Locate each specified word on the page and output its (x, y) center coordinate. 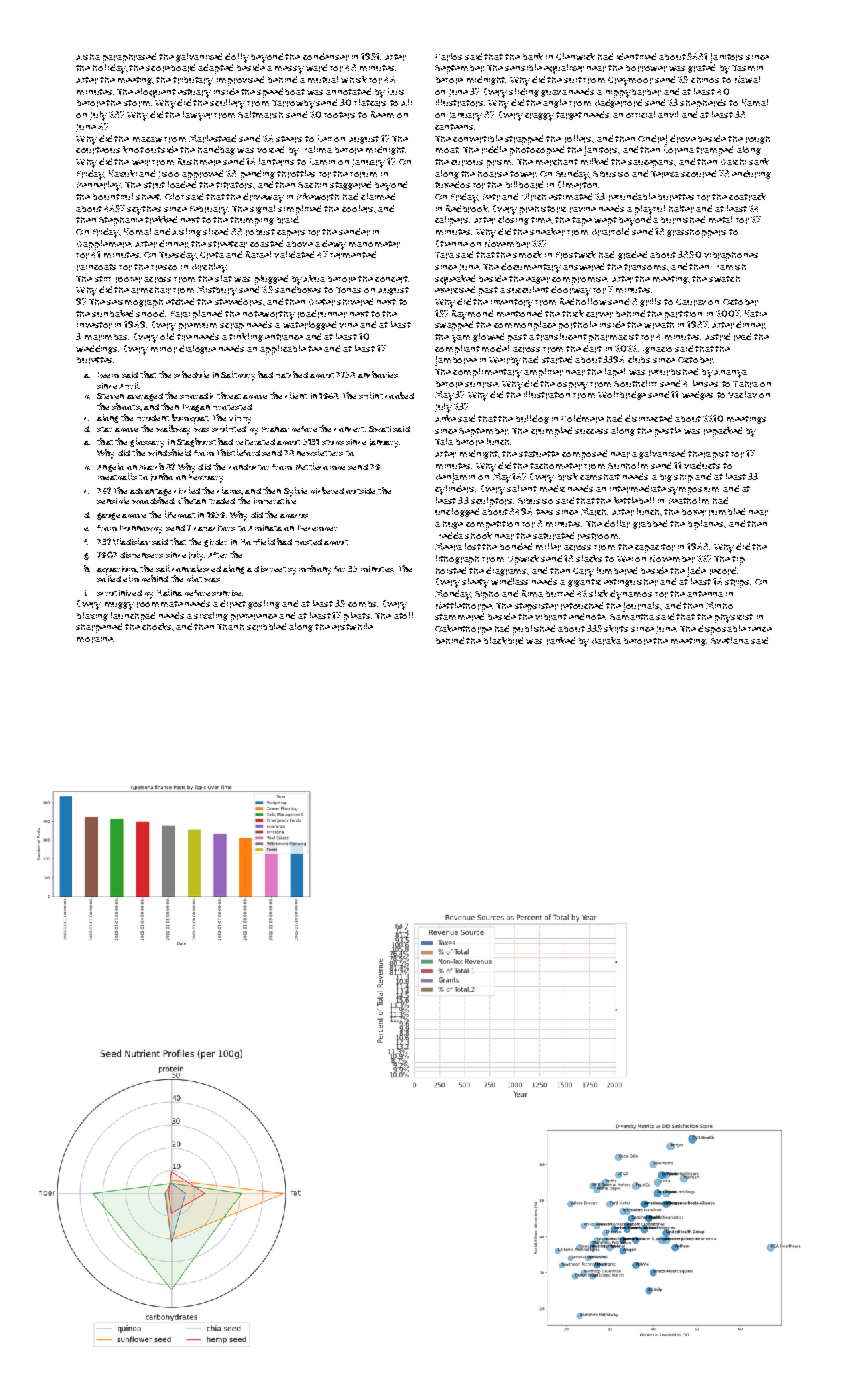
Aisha (88, 57)
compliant (457, 350)
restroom (598, 536)
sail (163, 568)
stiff (103, 279)
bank (533, 56)
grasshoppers (696, 233)
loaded (182, 184)
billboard (524, 185)
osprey (572, 386)
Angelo (110, 467)
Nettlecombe (320, 466)
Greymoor (630, 81)
